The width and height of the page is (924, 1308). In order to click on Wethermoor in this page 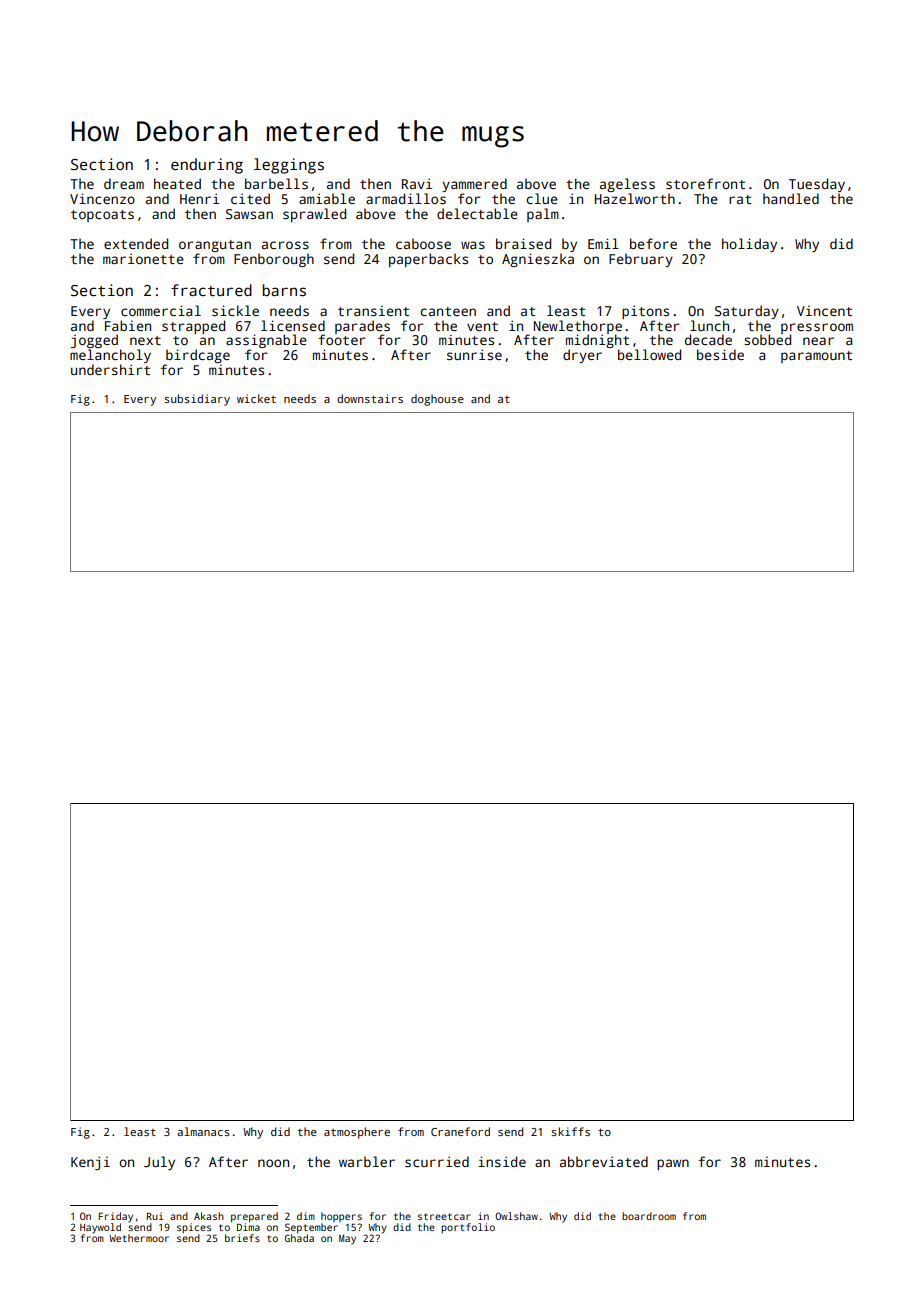, I will do `click(139, 1238)`.
